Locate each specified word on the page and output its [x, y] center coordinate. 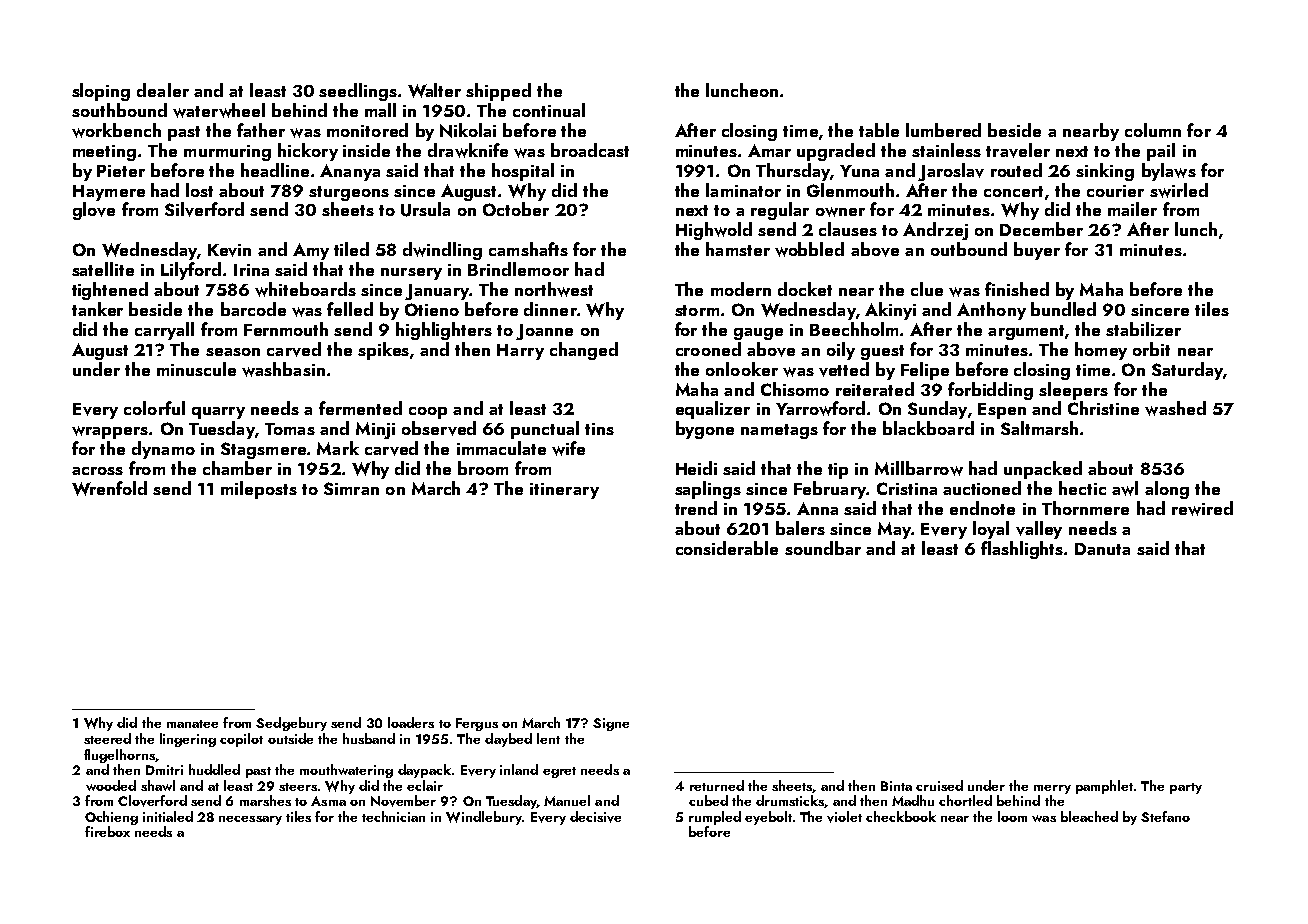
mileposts [259, 490]
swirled [1179, 190]
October [516, 209]
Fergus [477, 724]
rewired [1202, 508]
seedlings [358, 92]
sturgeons [349, 193]
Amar [769, 150]
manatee [192, 724]
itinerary [564, 491]
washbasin [283, 369]
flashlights [1022, 550]
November [403, 801]
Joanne [544, 332]
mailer [1132, 209]
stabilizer [1143, 329]
